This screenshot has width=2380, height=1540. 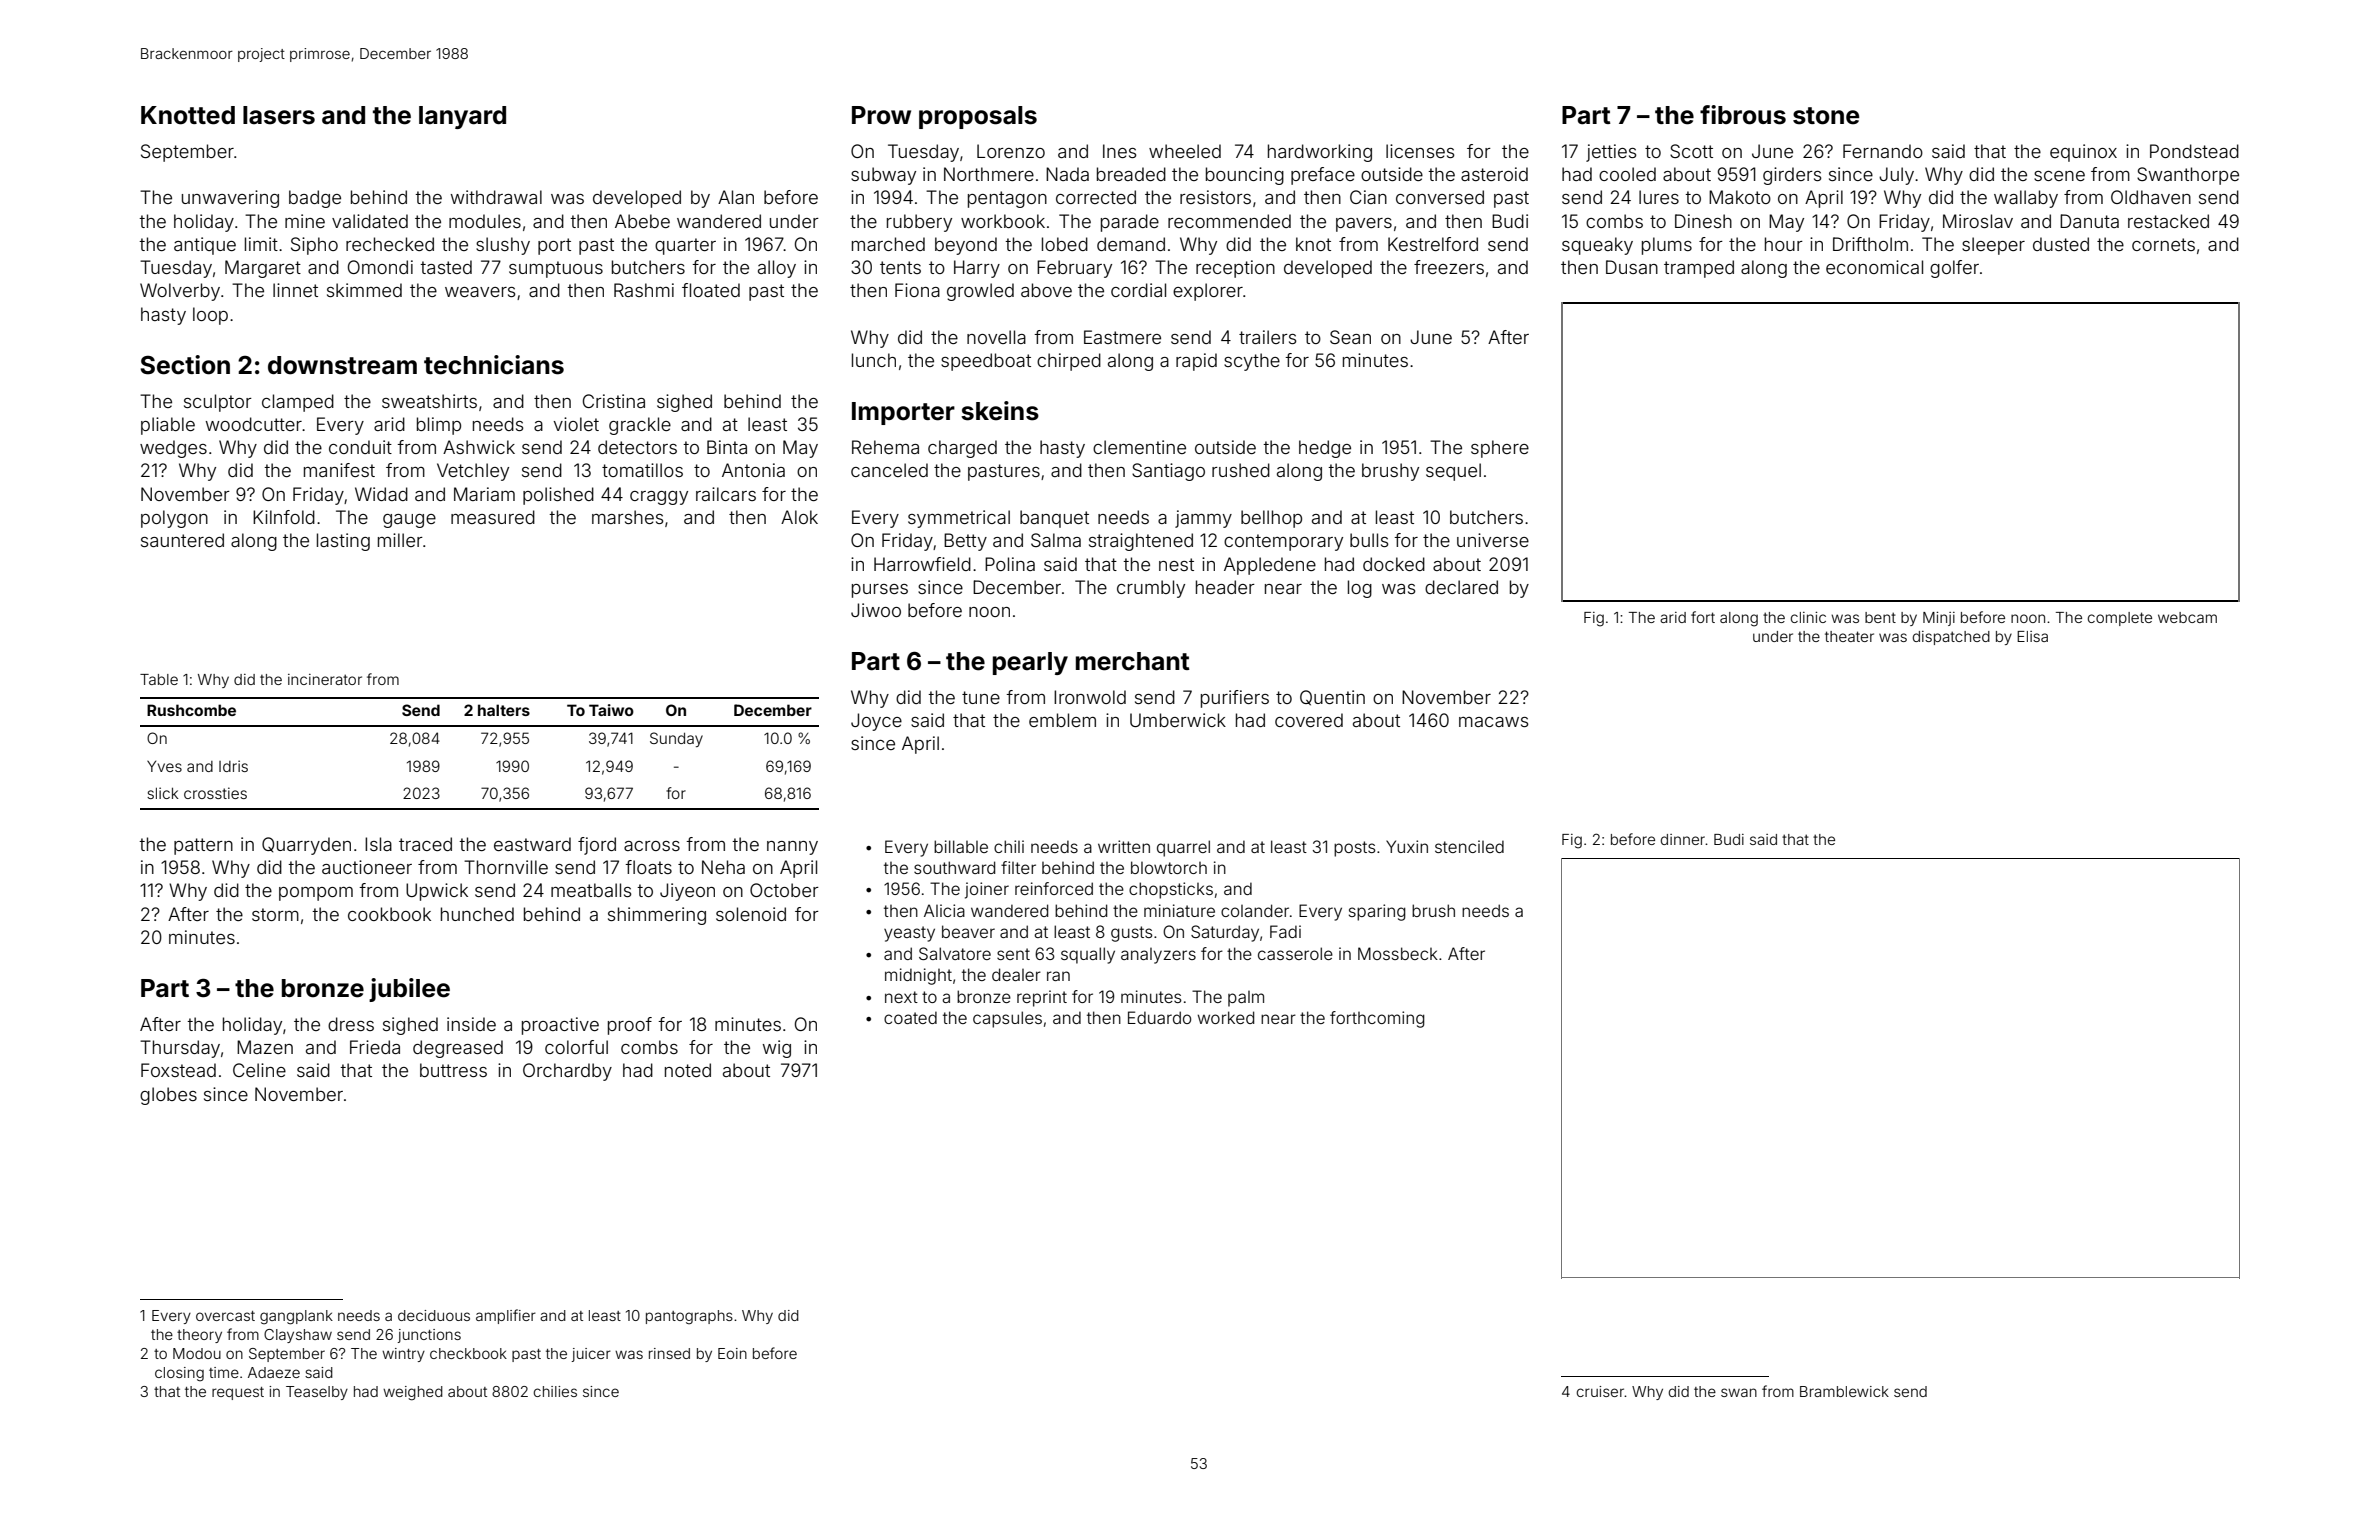 I want to click on Upwick, so click(x=437, y=892).
